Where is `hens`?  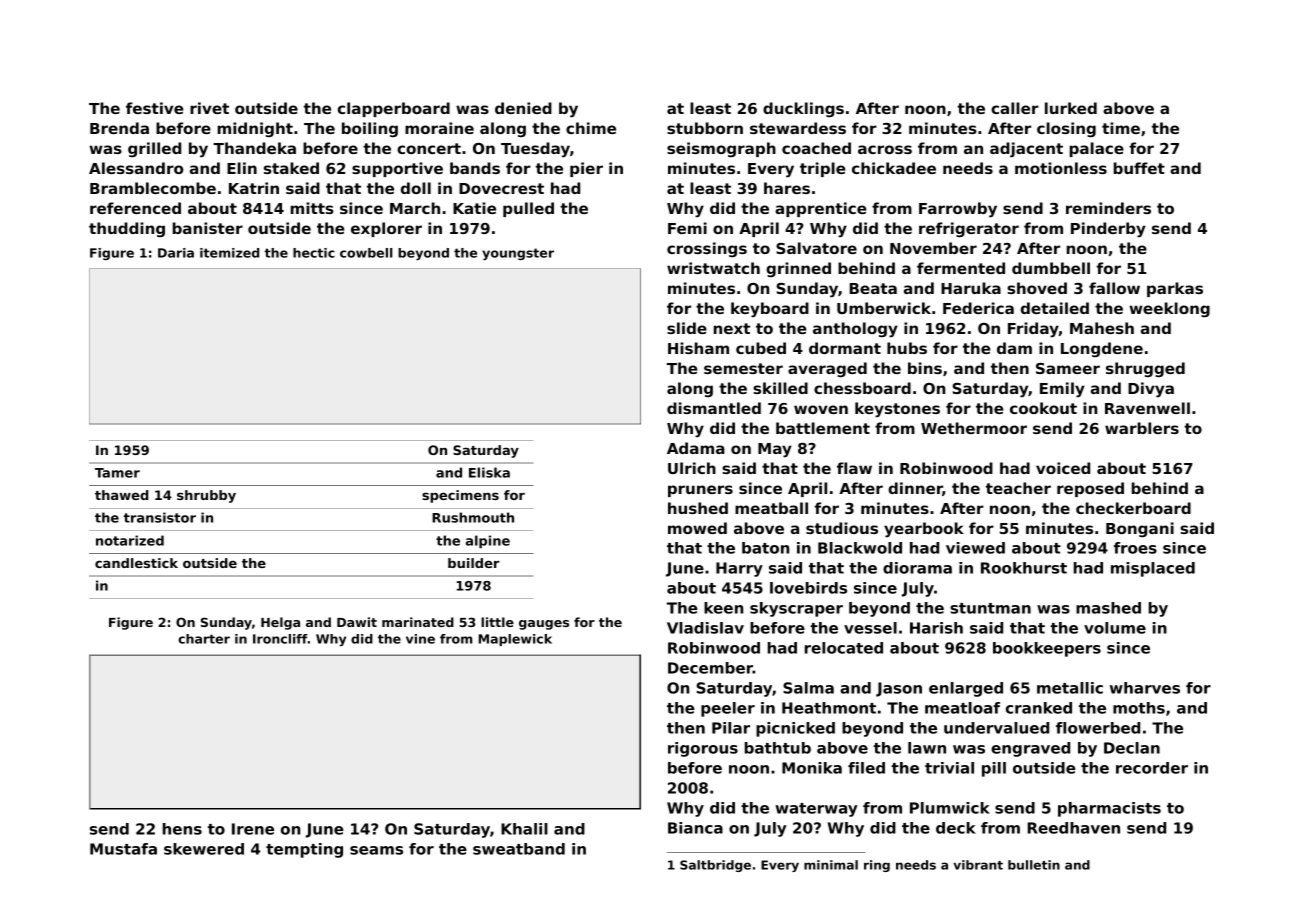
hens is located at coordinates (182, 829).
